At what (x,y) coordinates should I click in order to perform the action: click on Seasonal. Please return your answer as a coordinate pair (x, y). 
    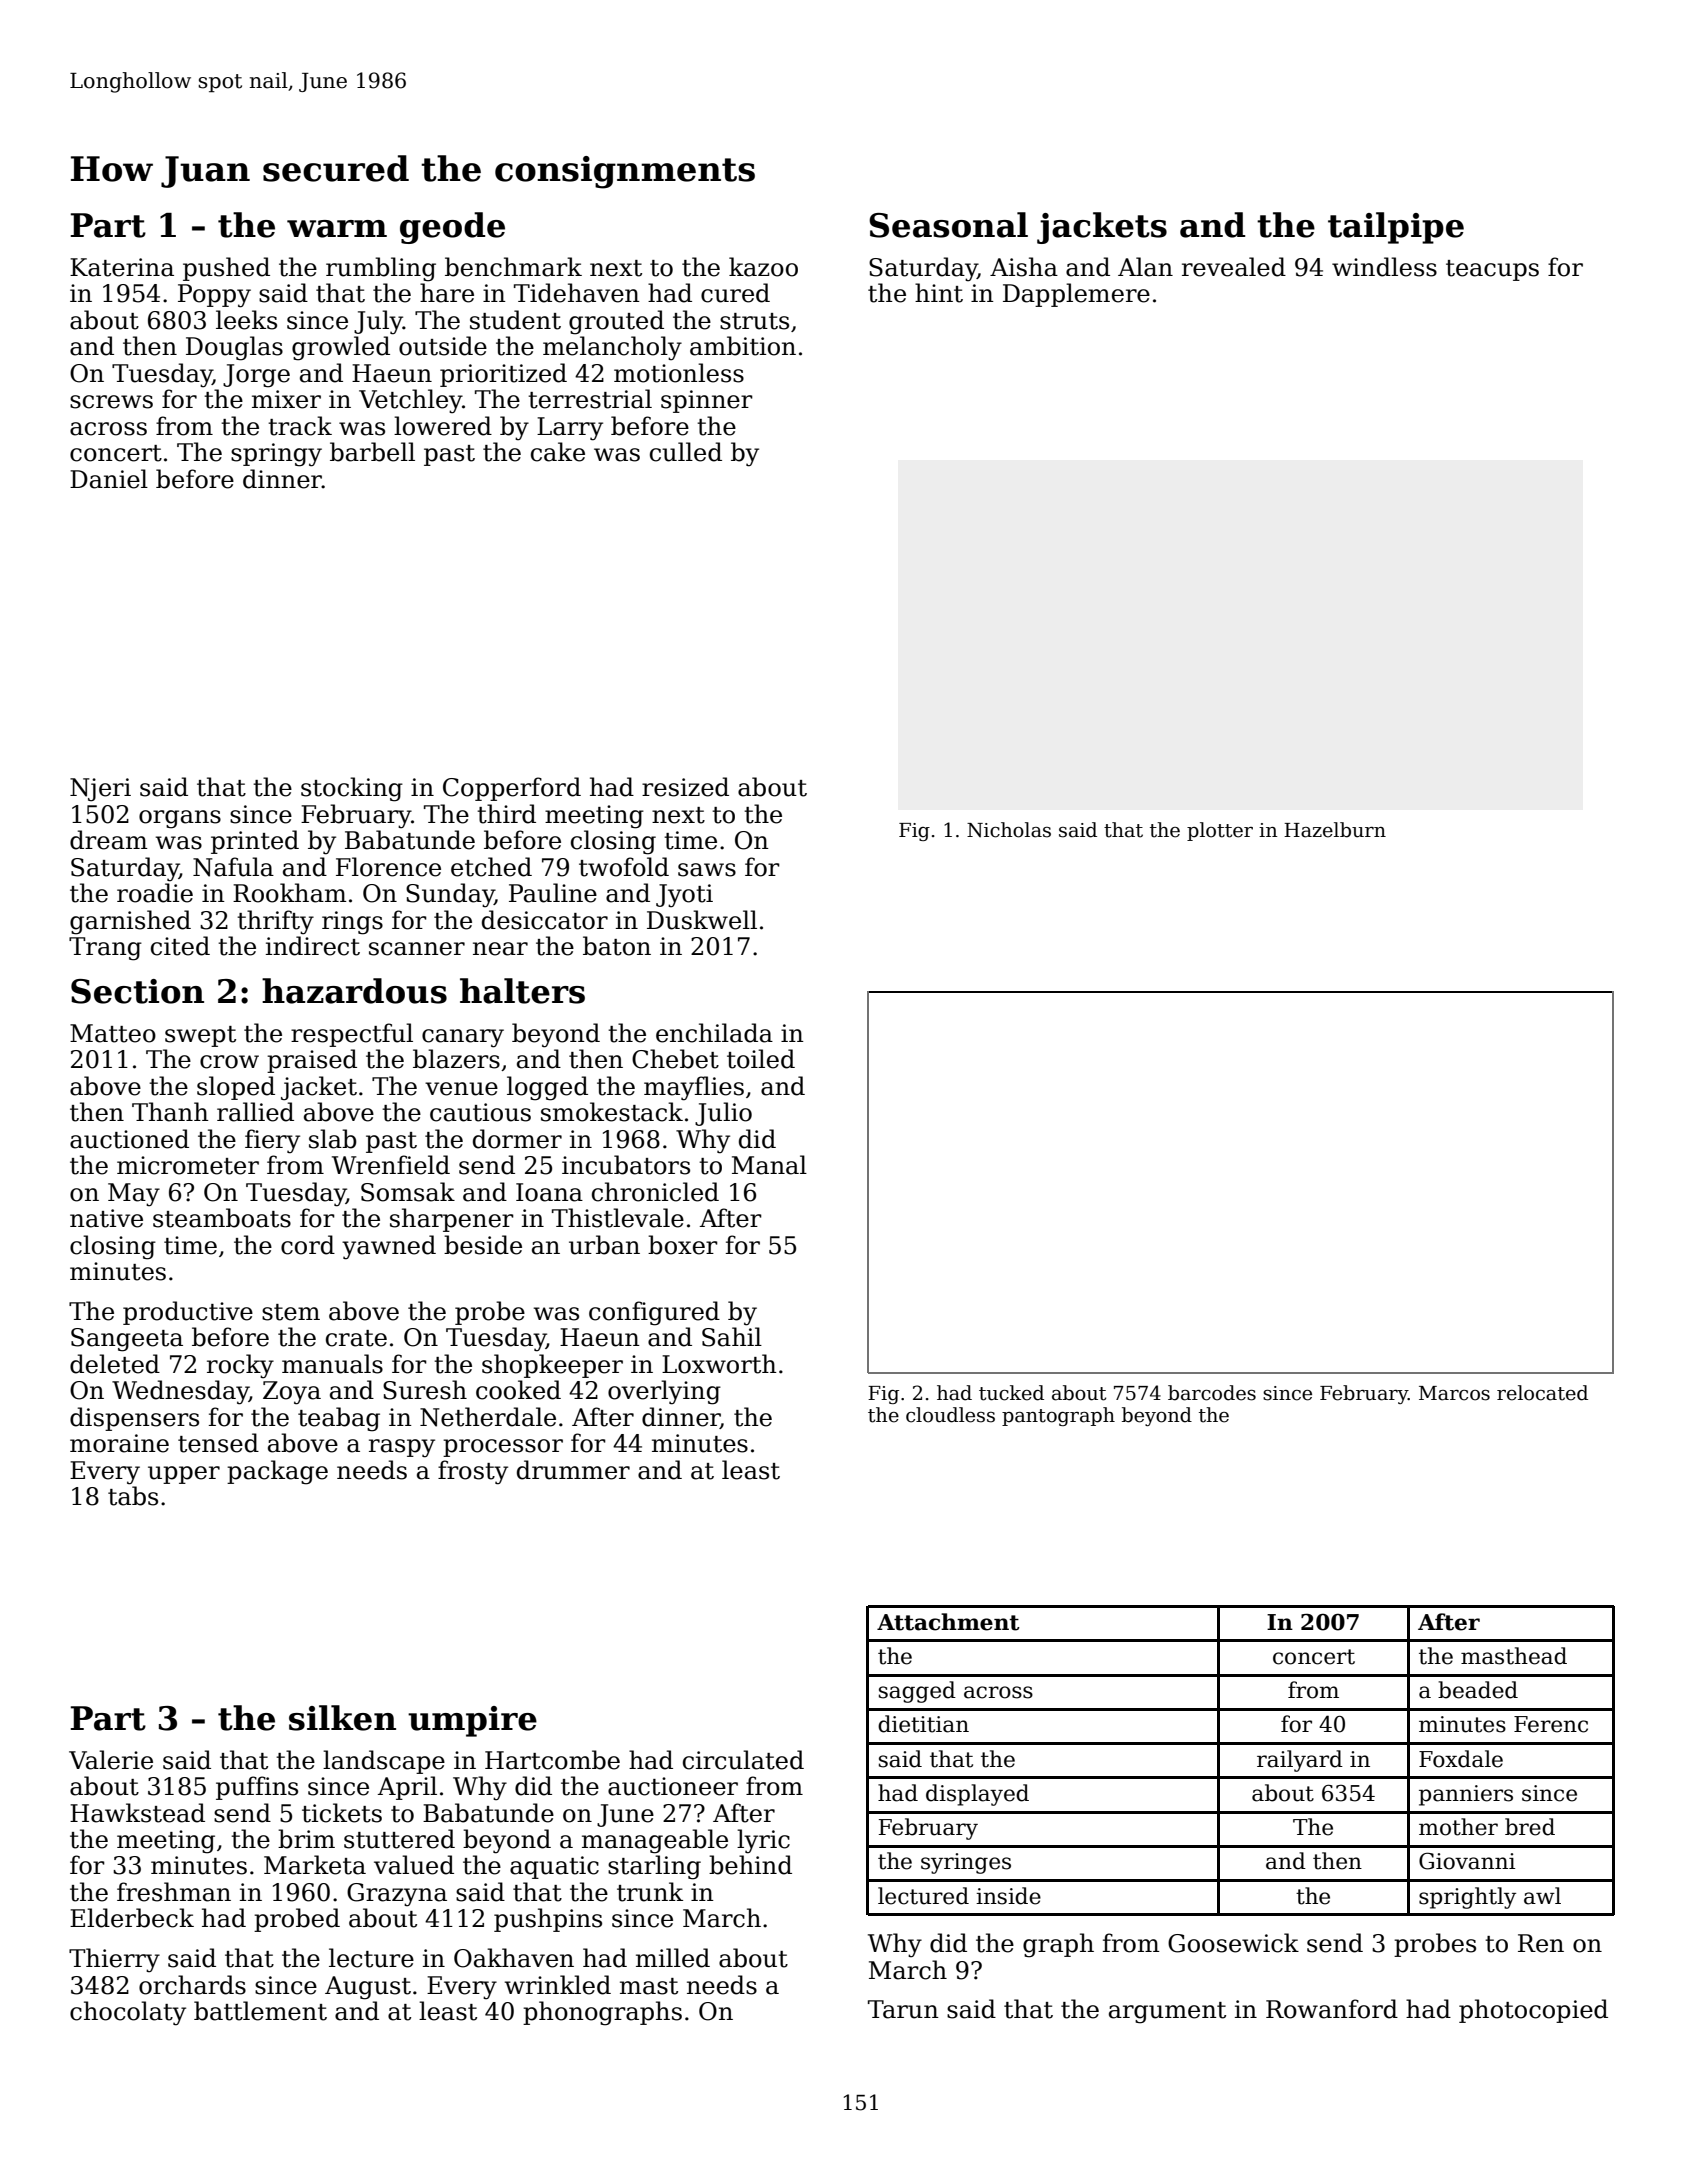
    Looking at the image, I should click on (948, 225).
